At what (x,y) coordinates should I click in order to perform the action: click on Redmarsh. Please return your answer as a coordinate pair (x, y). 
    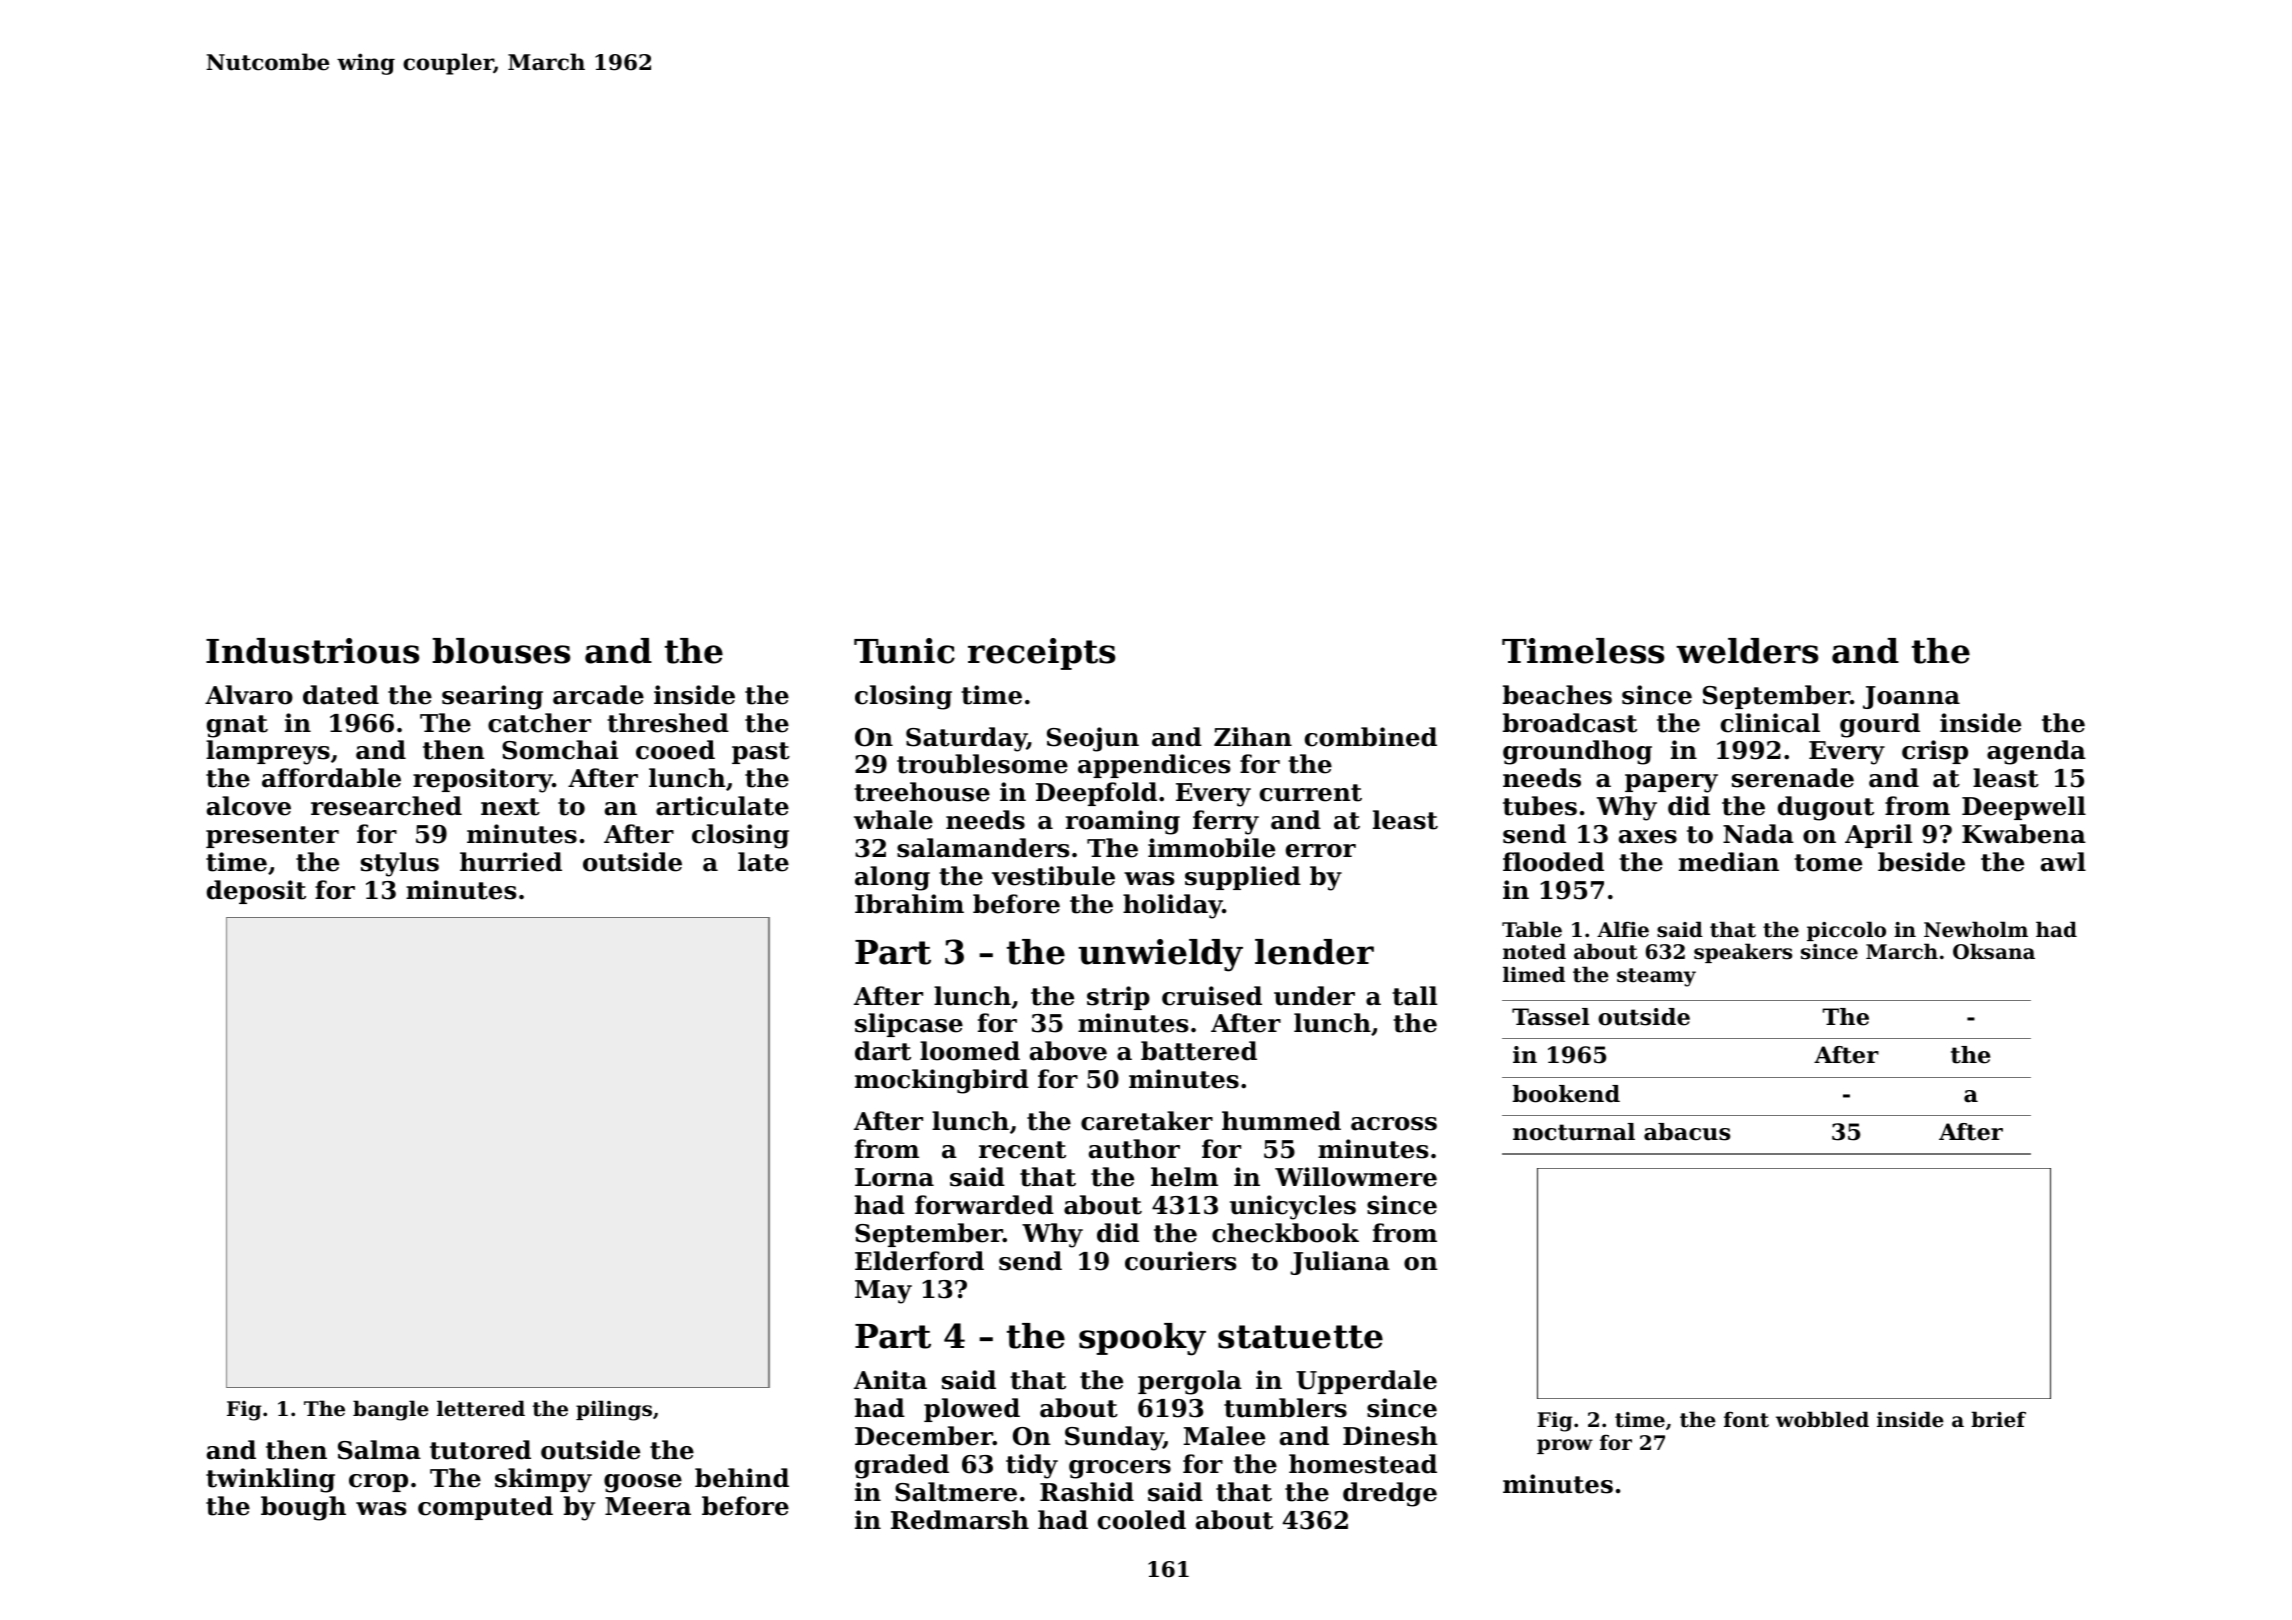
    Looking at the image, I should click on (960, 1520).
